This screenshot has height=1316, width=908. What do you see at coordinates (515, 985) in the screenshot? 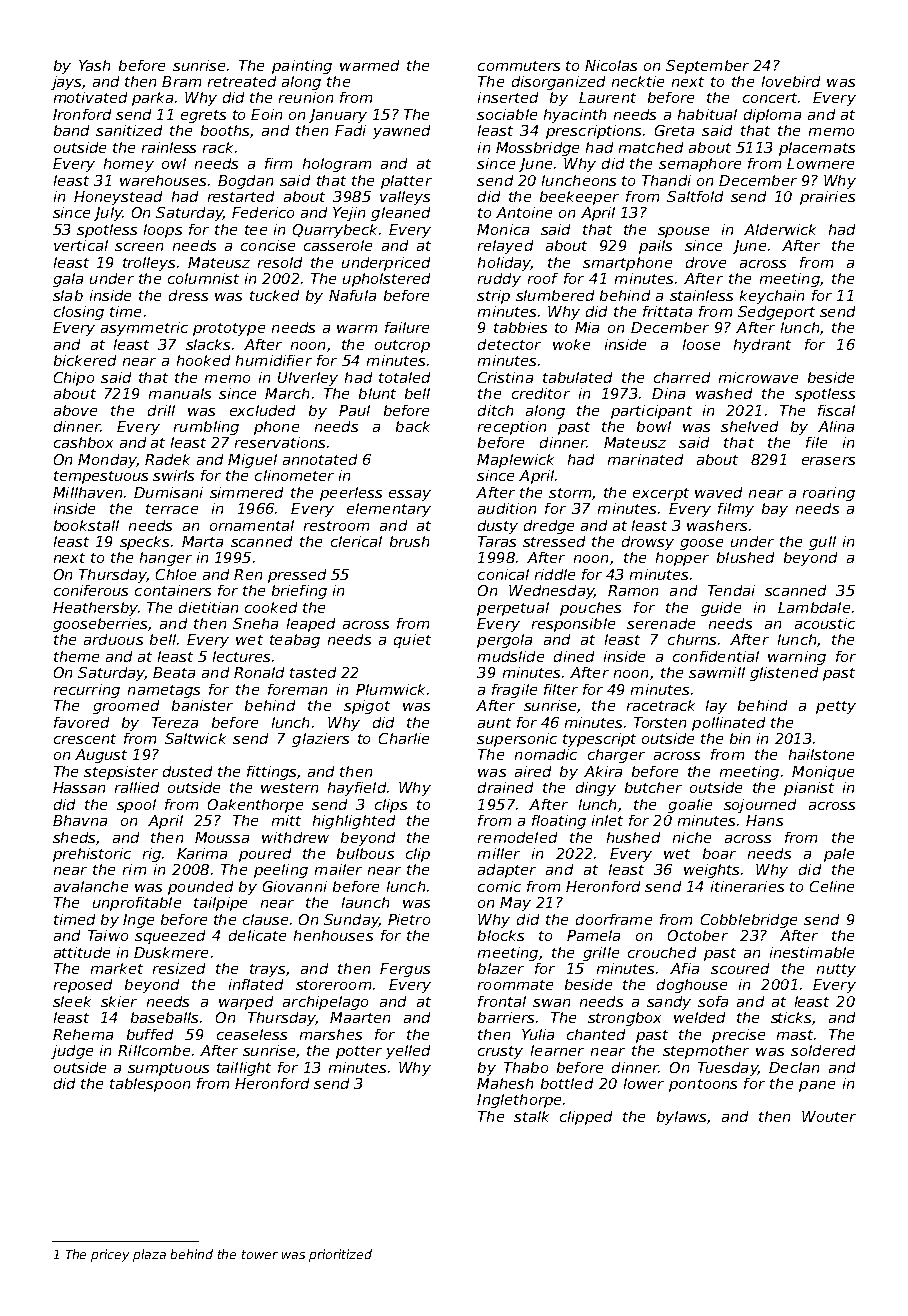
I see `roommate` at bounding box center [515, 985].
